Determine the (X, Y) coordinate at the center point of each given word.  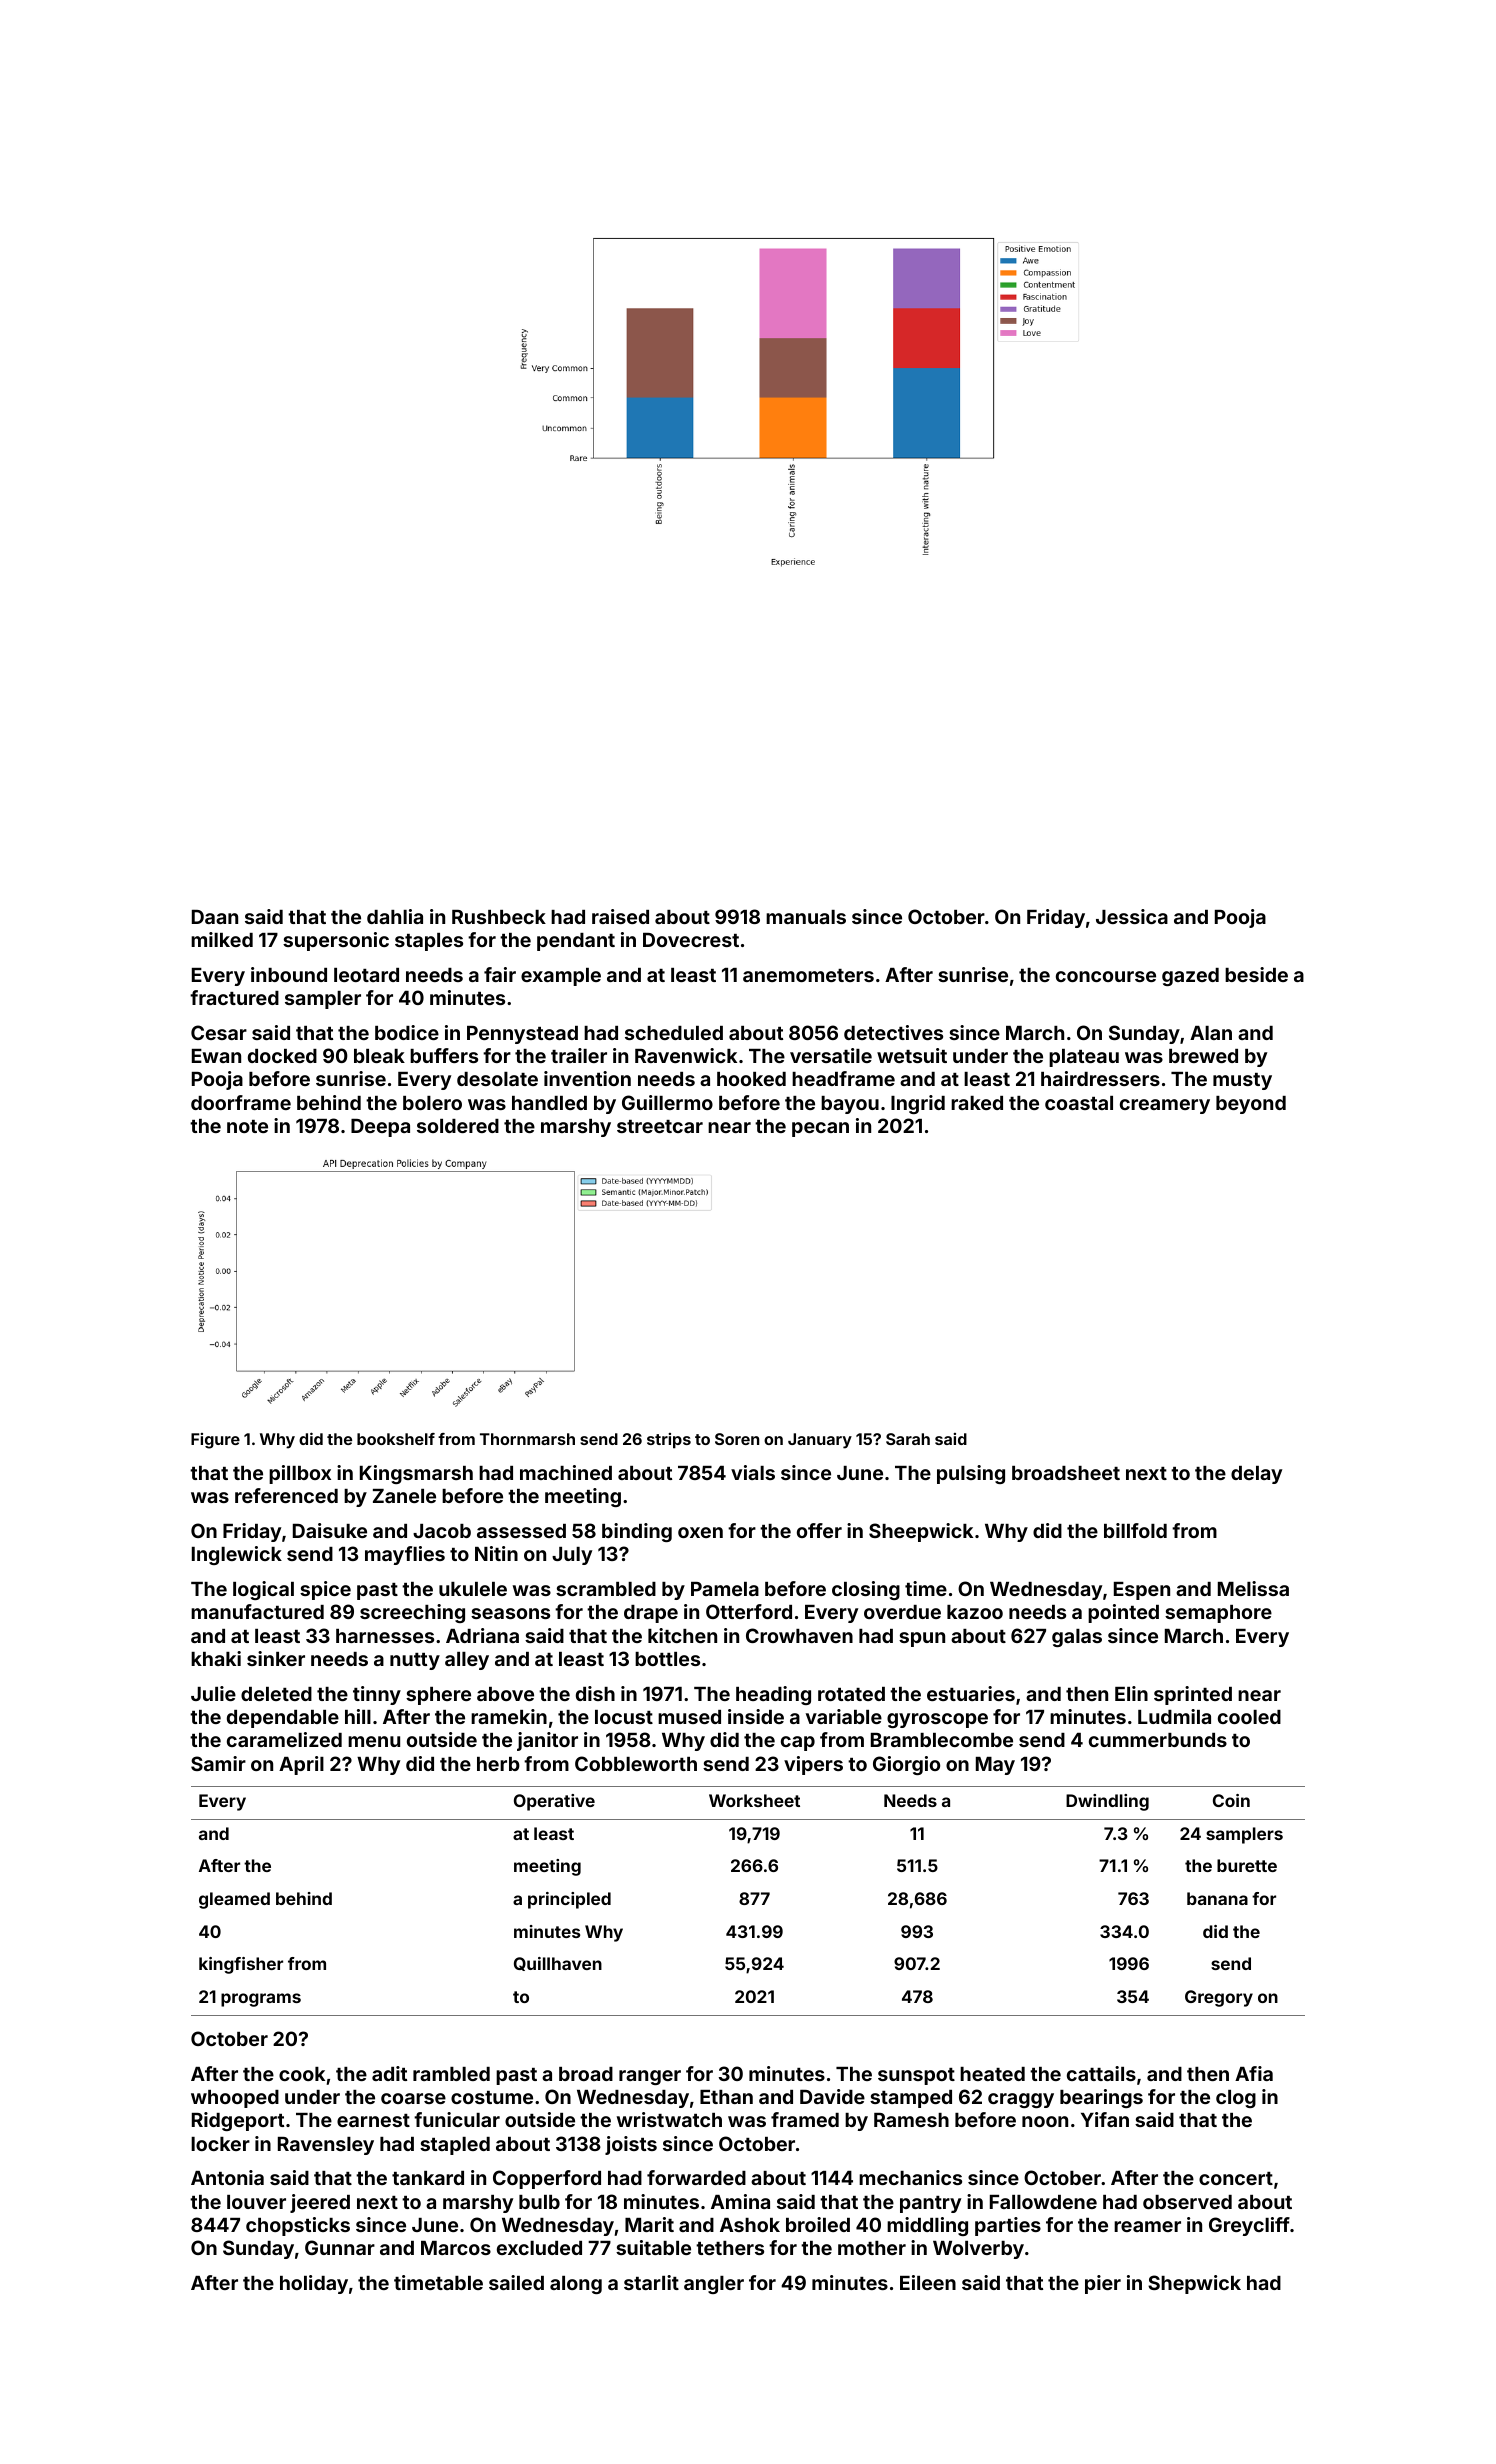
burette (1247, 1865)
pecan (820, 1129)
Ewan (216, 1056)
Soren (737, 1439)
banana (1217, 1898)
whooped (235, 2099)
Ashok (750, 2225)
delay (1256, 1475)
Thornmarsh (527, 1439)
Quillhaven (558, 1964)
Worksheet (754, 1800)
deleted (276, 1694)
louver (256, 2202)
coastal (1079, 1103)
